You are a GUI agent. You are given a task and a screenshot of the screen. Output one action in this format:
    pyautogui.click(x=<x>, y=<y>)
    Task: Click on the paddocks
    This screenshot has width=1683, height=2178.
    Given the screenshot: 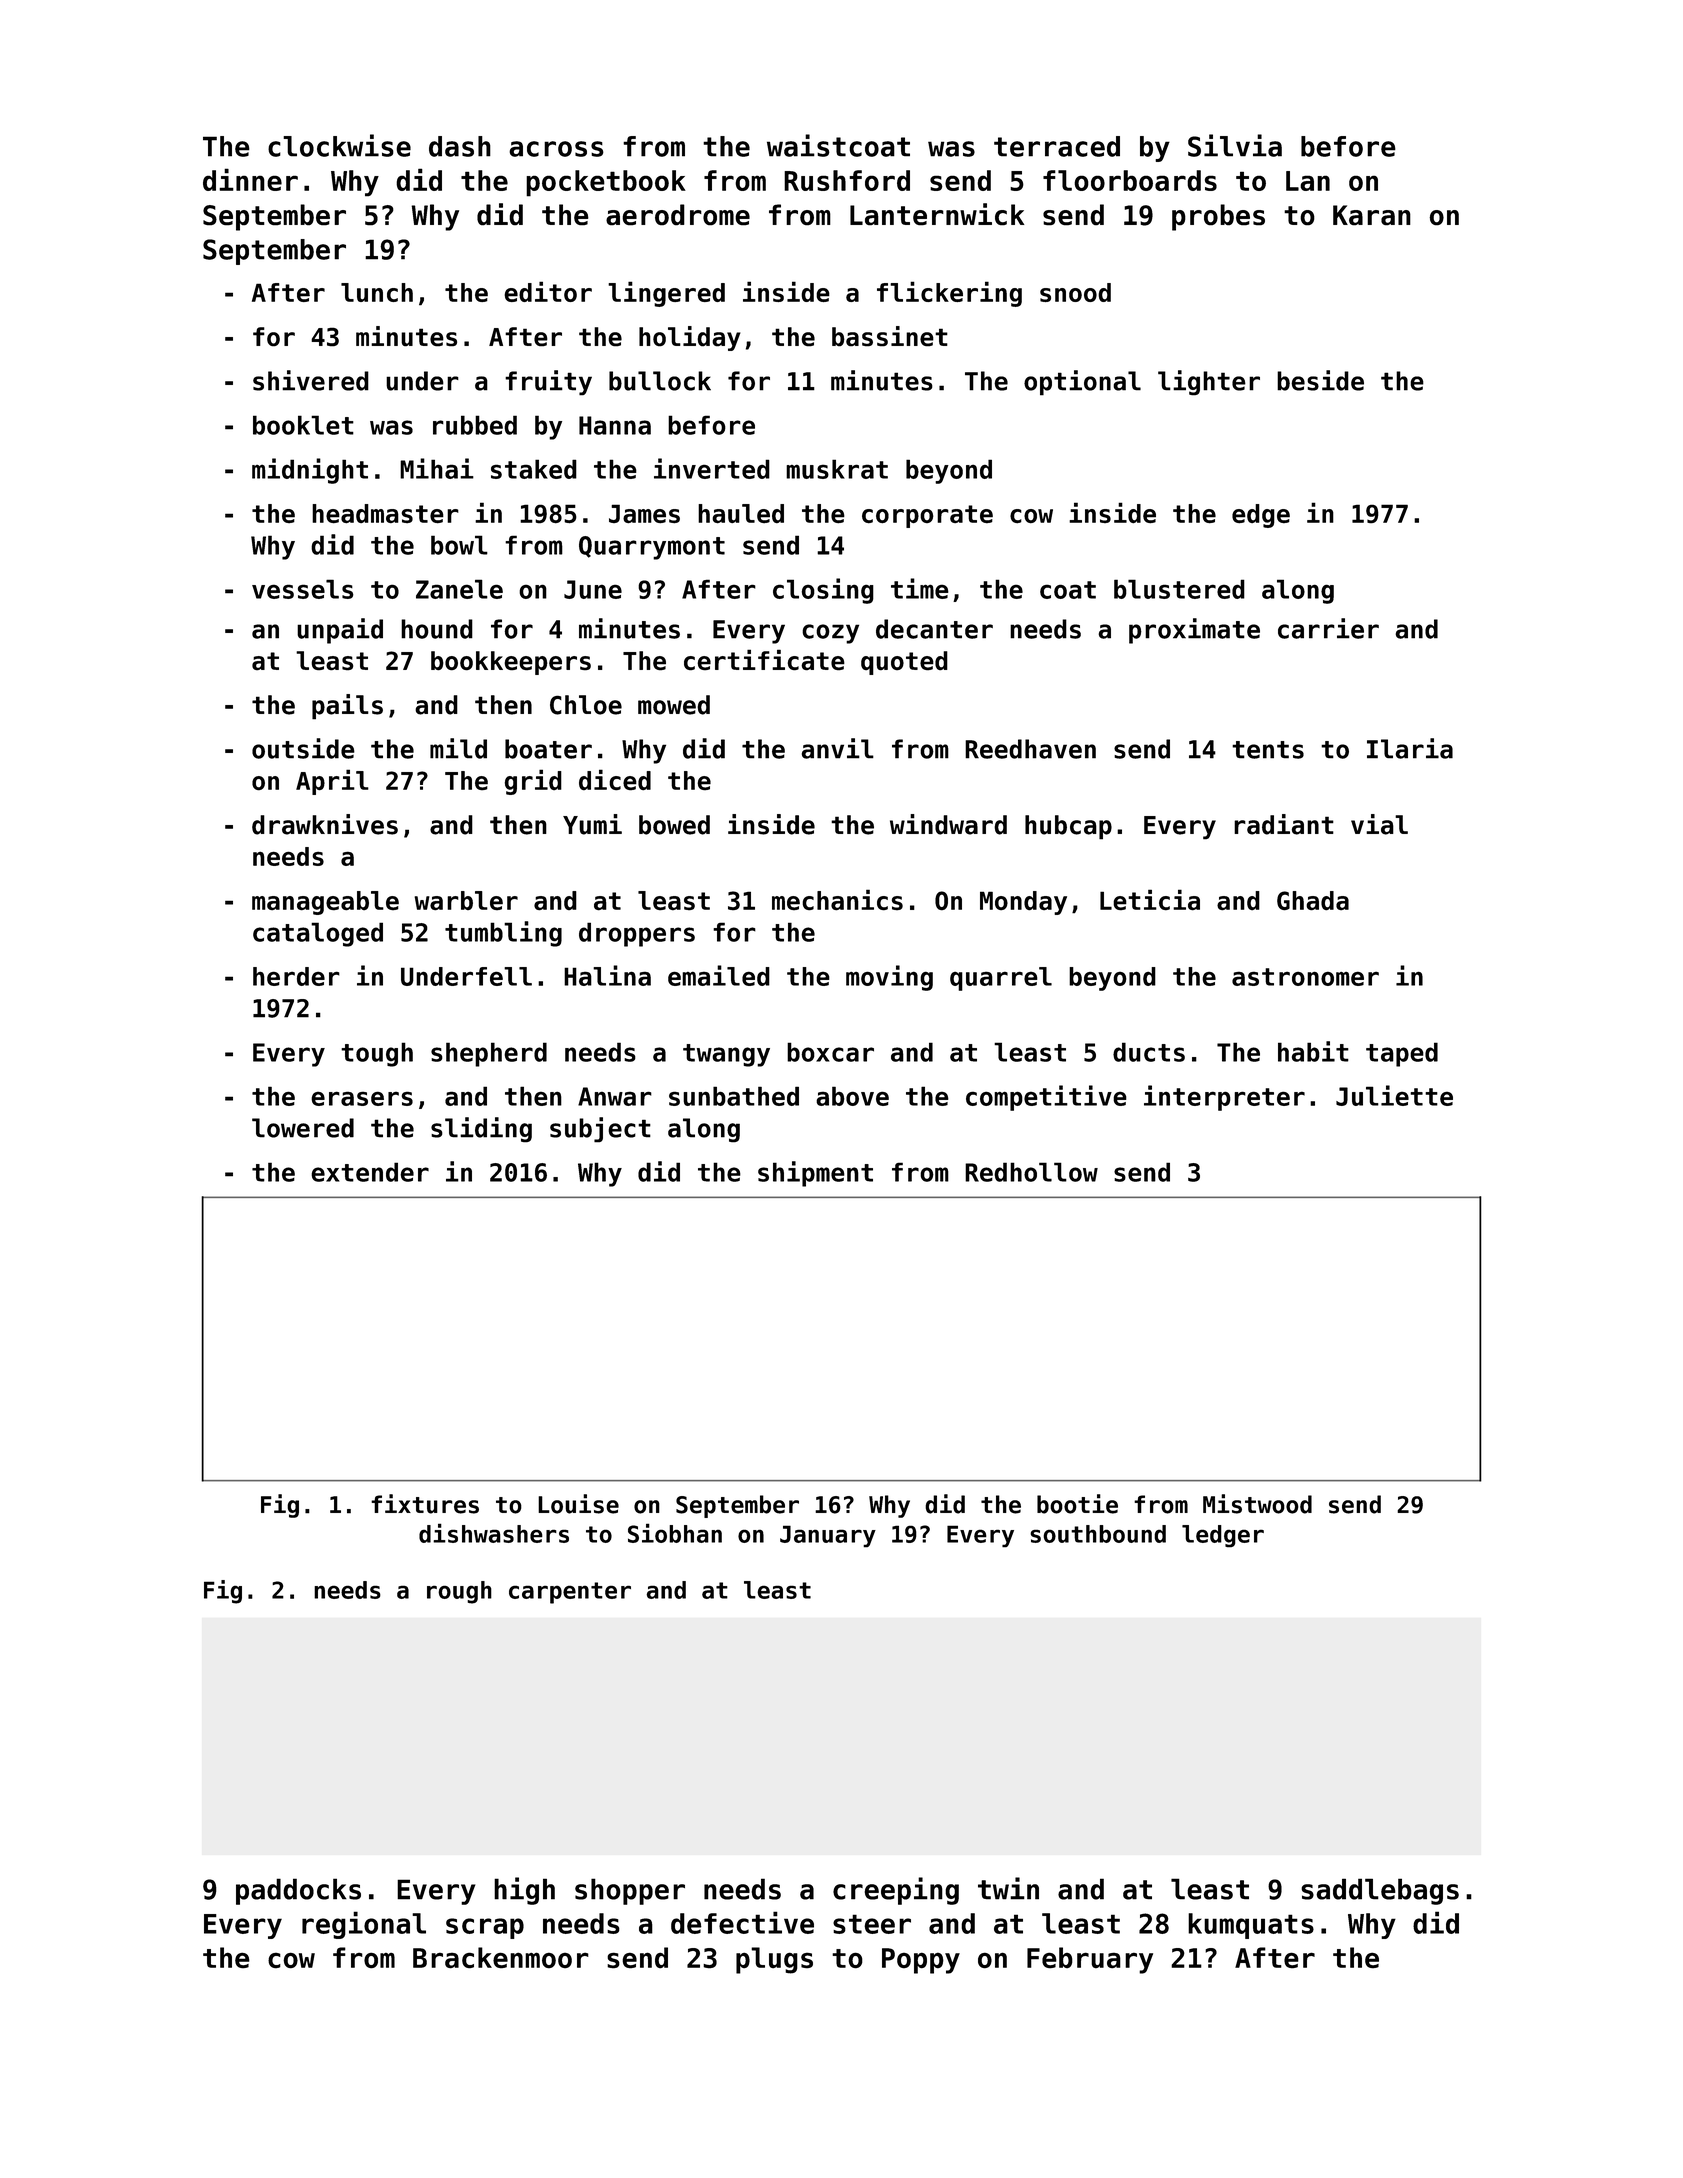 What is the action you would take?
    pyautogui.click(x=298, y=1891)
